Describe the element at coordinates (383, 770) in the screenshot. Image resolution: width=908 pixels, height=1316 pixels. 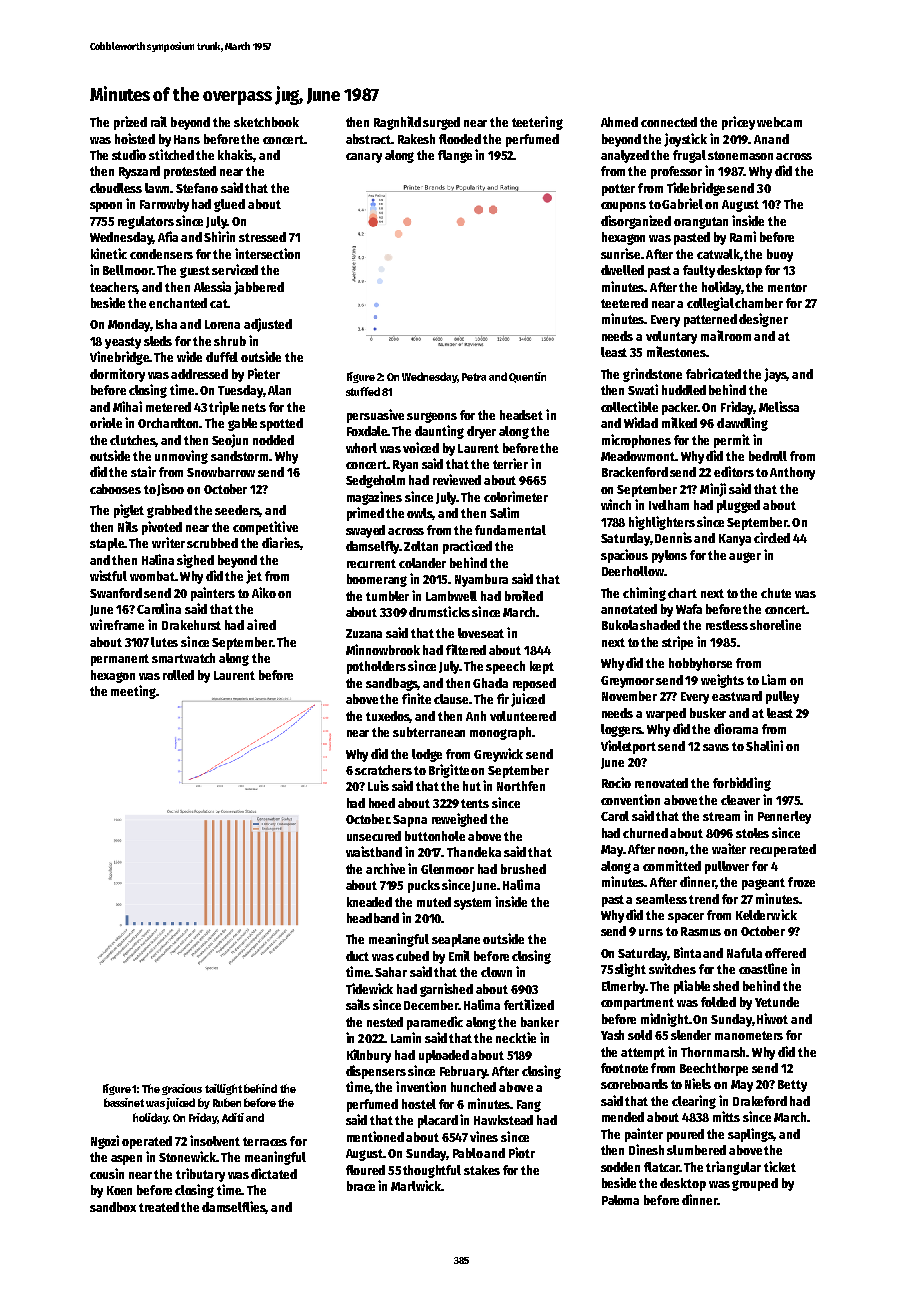
I see `scratchers` at that location.
